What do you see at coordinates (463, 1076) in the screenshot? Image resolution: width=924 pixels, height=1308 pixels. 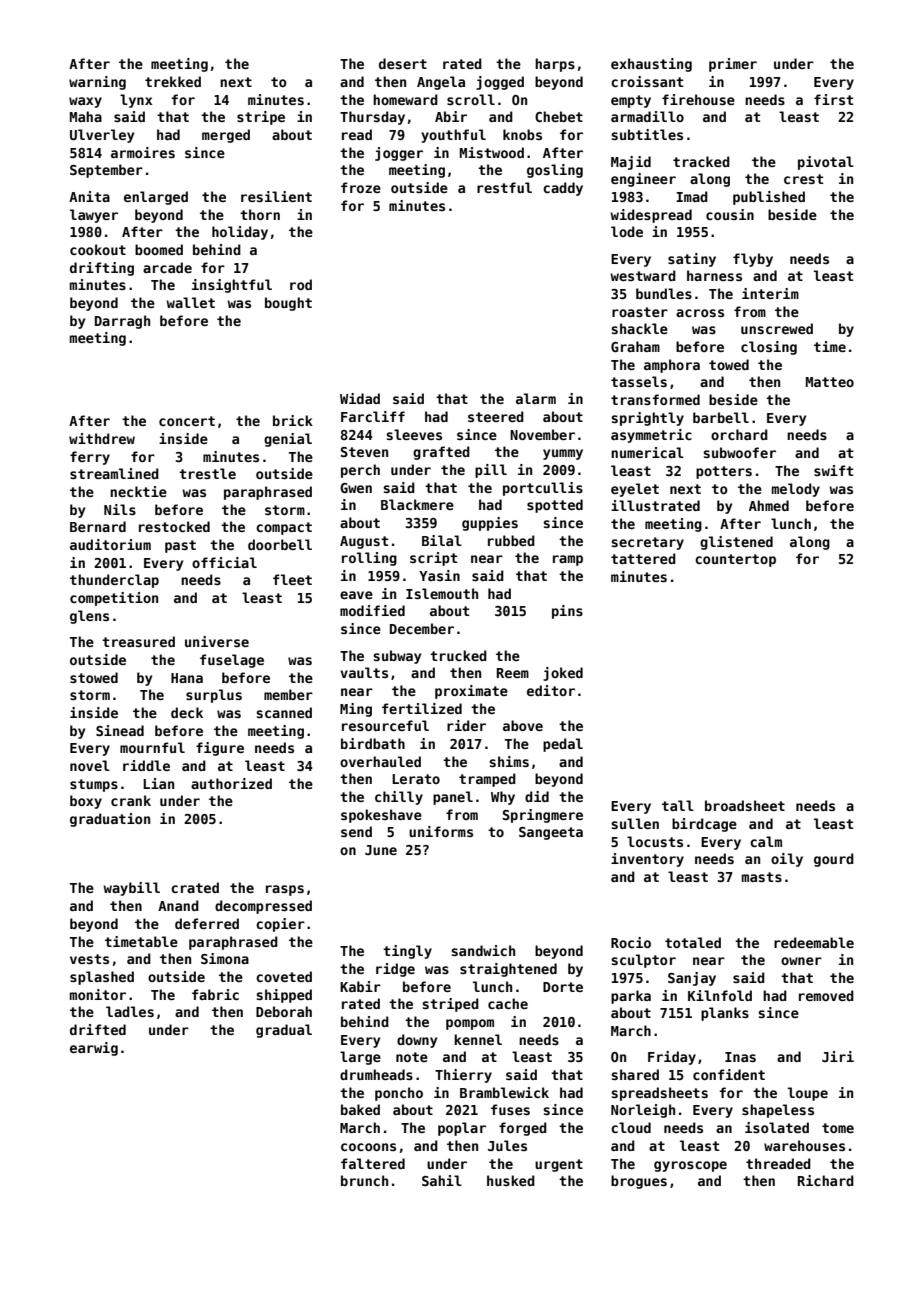 I see `Thierry` at bounding box center [463, 1076].
